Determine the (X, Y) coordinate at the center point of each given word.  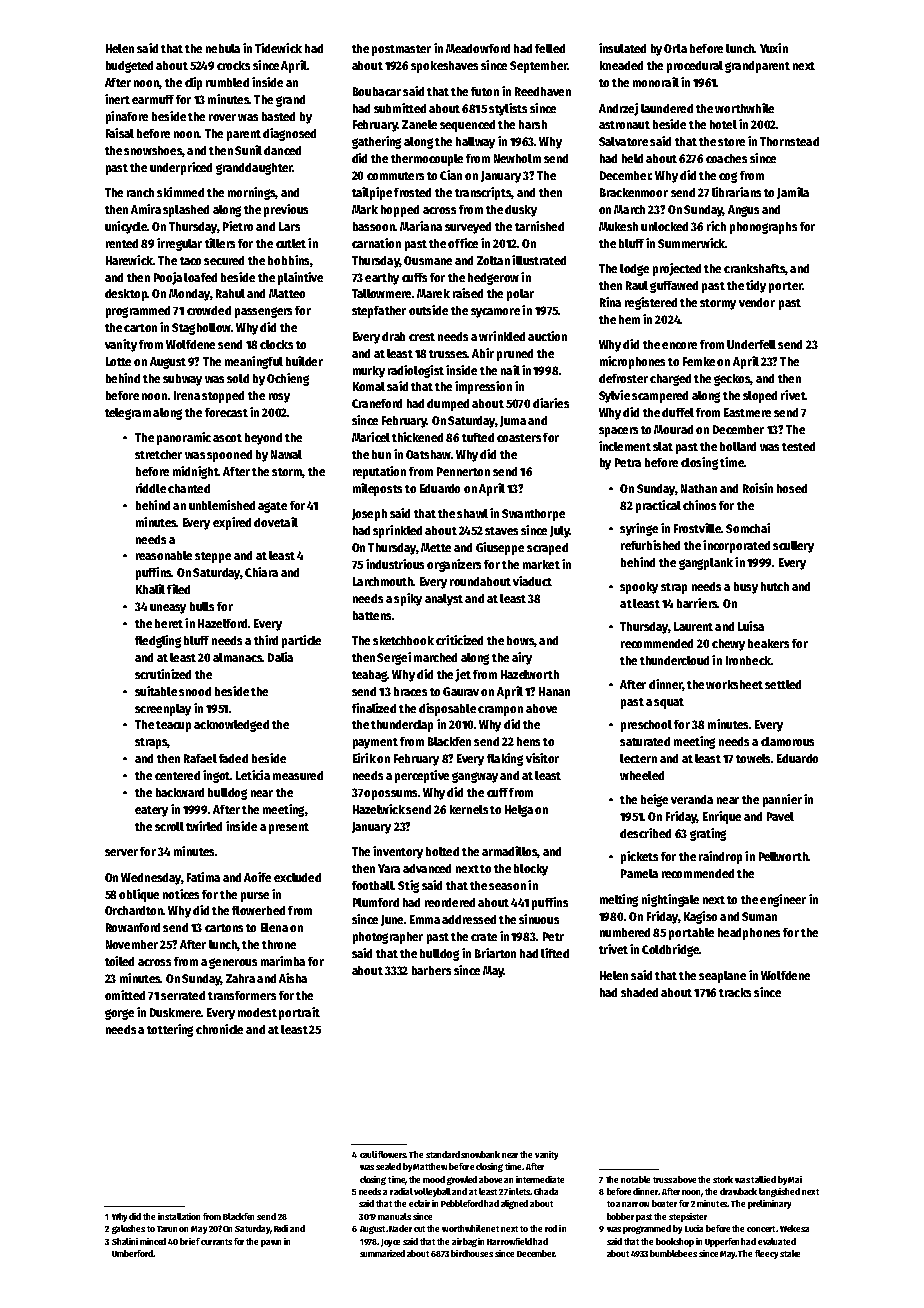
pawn (271, 1243)
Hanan (554, 691)
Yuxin (774, 48)
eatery (151, 811)
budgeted (129, 67)
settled (783, 684)
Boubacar (377, 91)
